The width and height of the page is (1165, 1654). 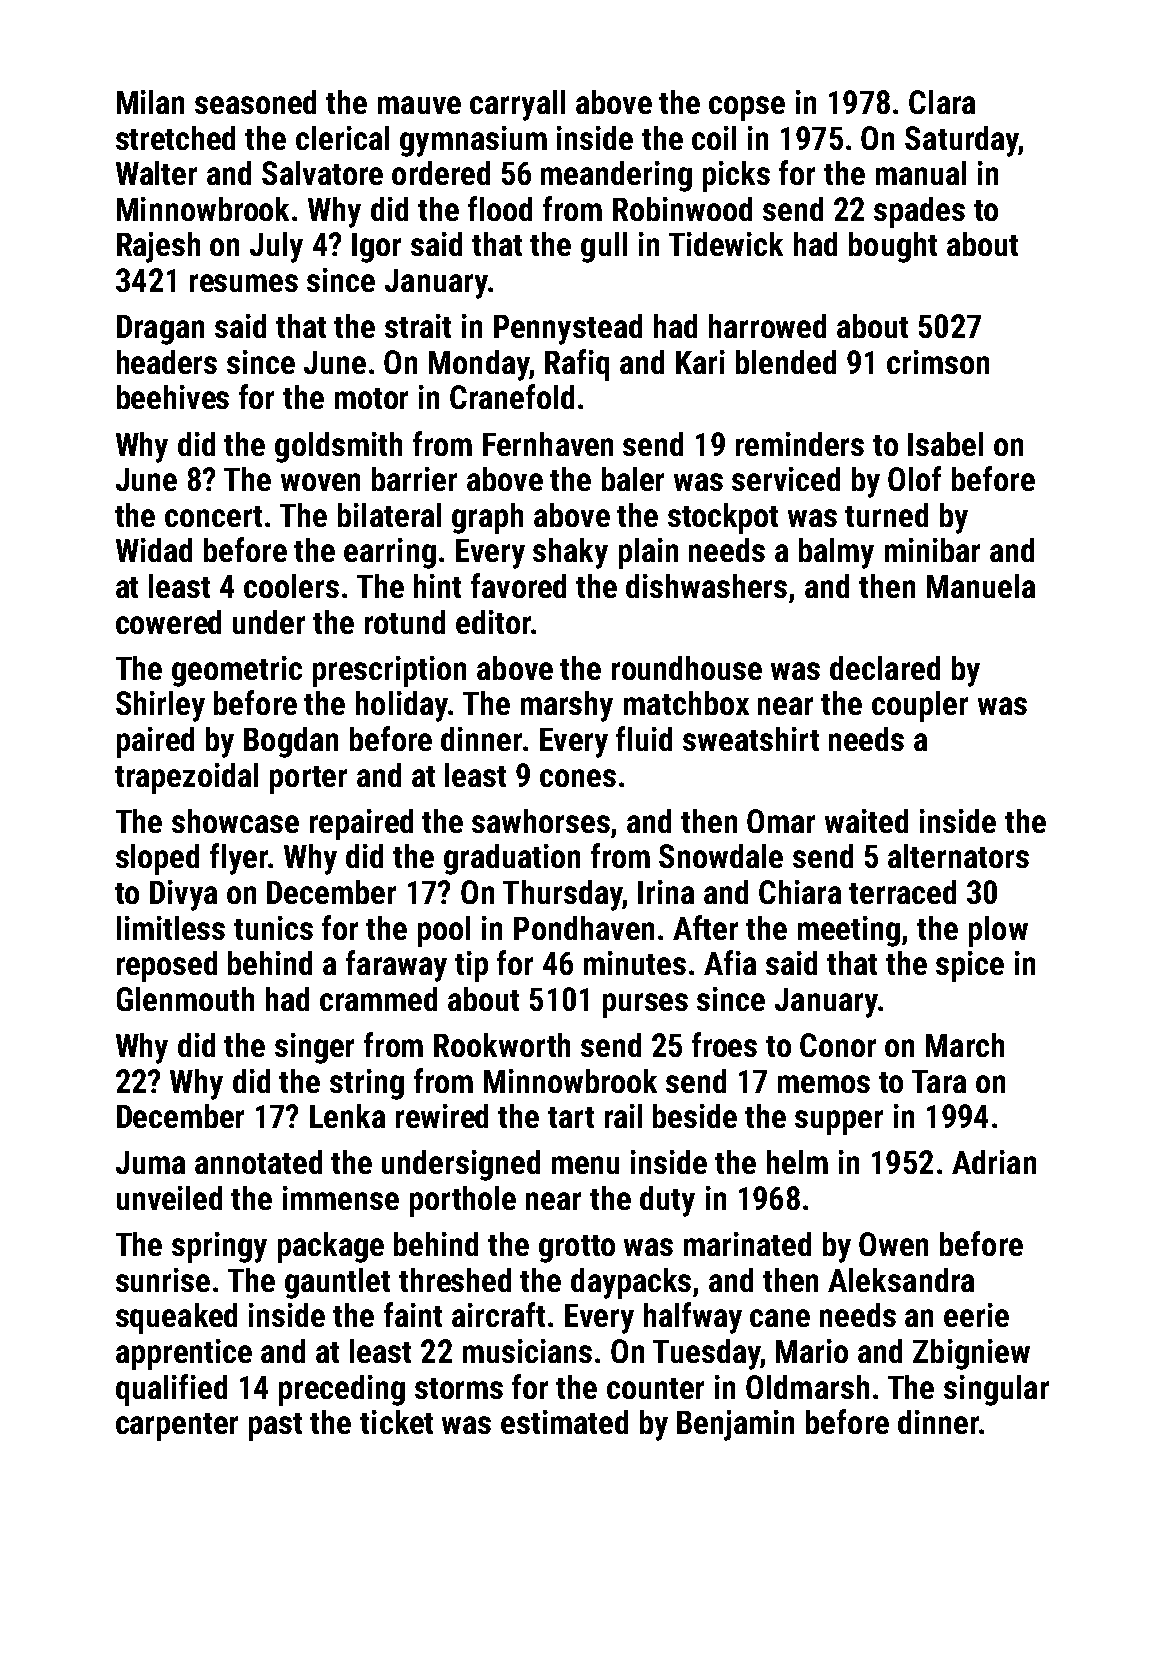 I want to click on Clara, so click(x=942, y=102).
